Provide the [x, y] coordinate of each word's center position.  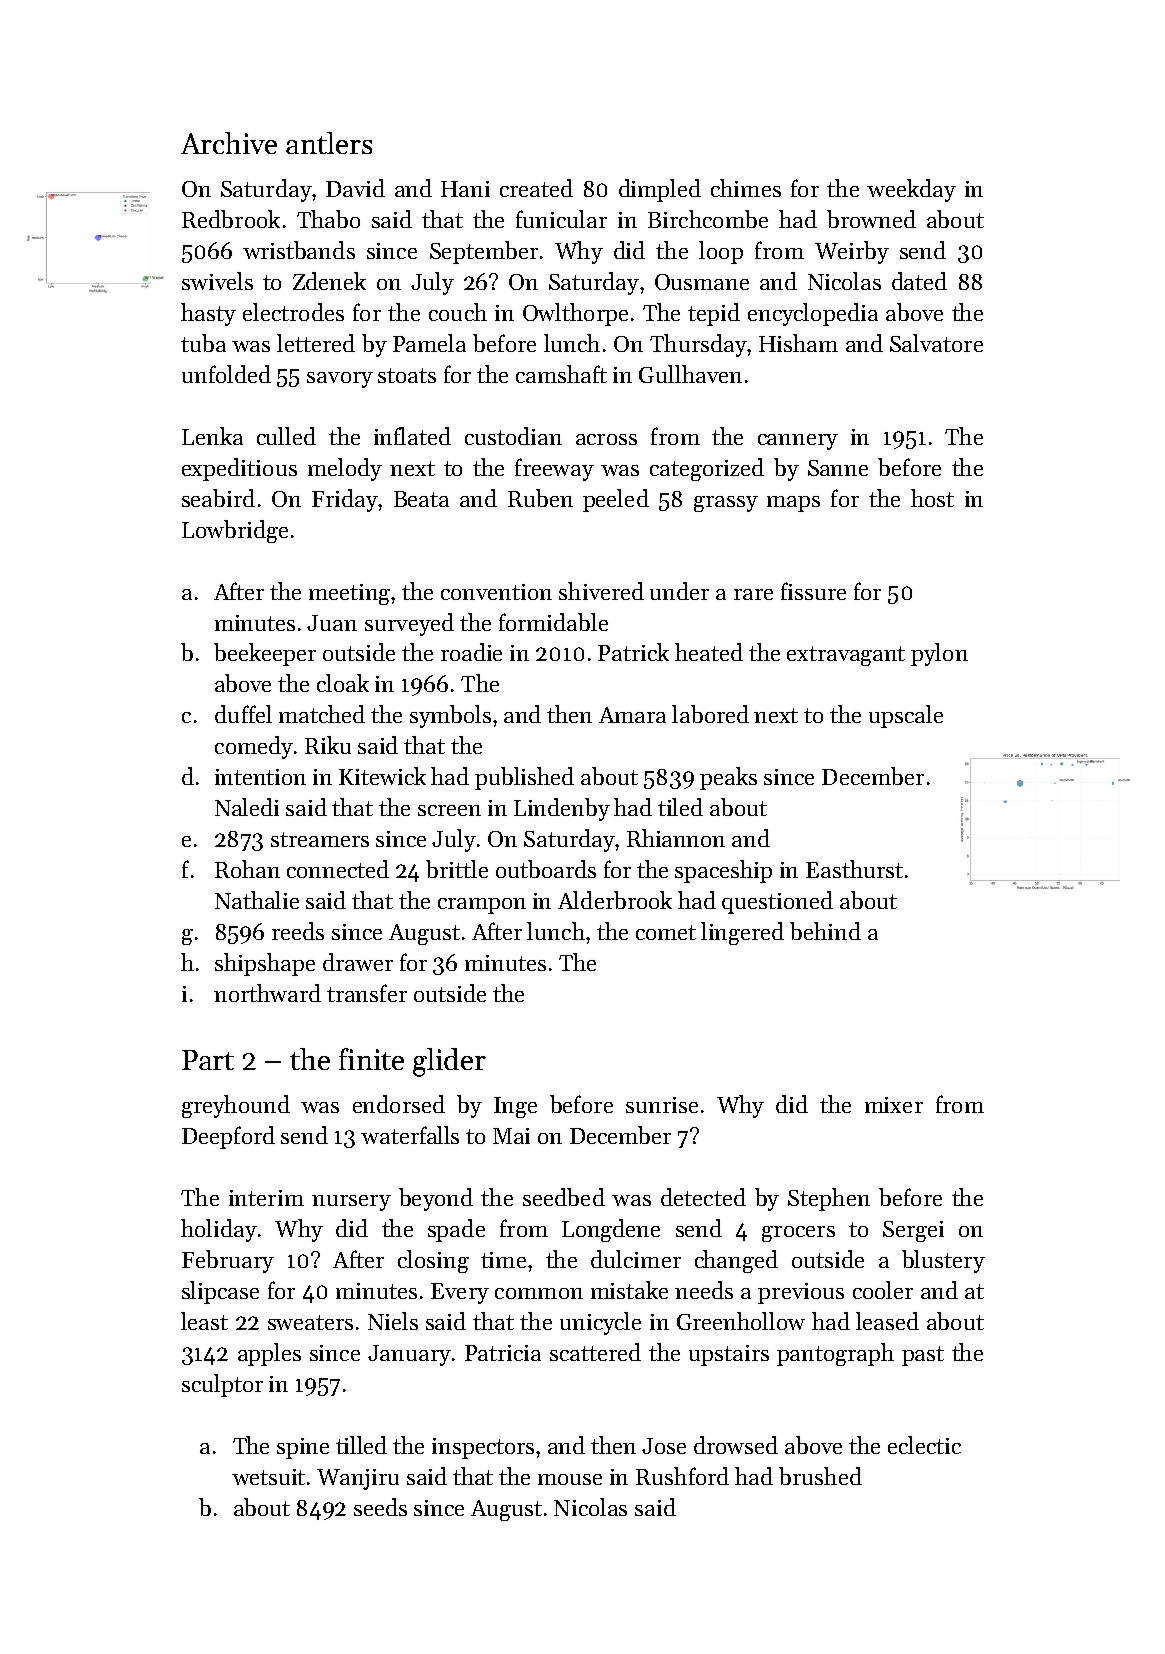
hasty [208, 314]
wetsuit [268, 1477]
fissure [813, 591]
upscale [906, 716]
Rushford [682, 1476]
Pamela [429, 343]
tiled [680, 807]
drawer [358, 962]
